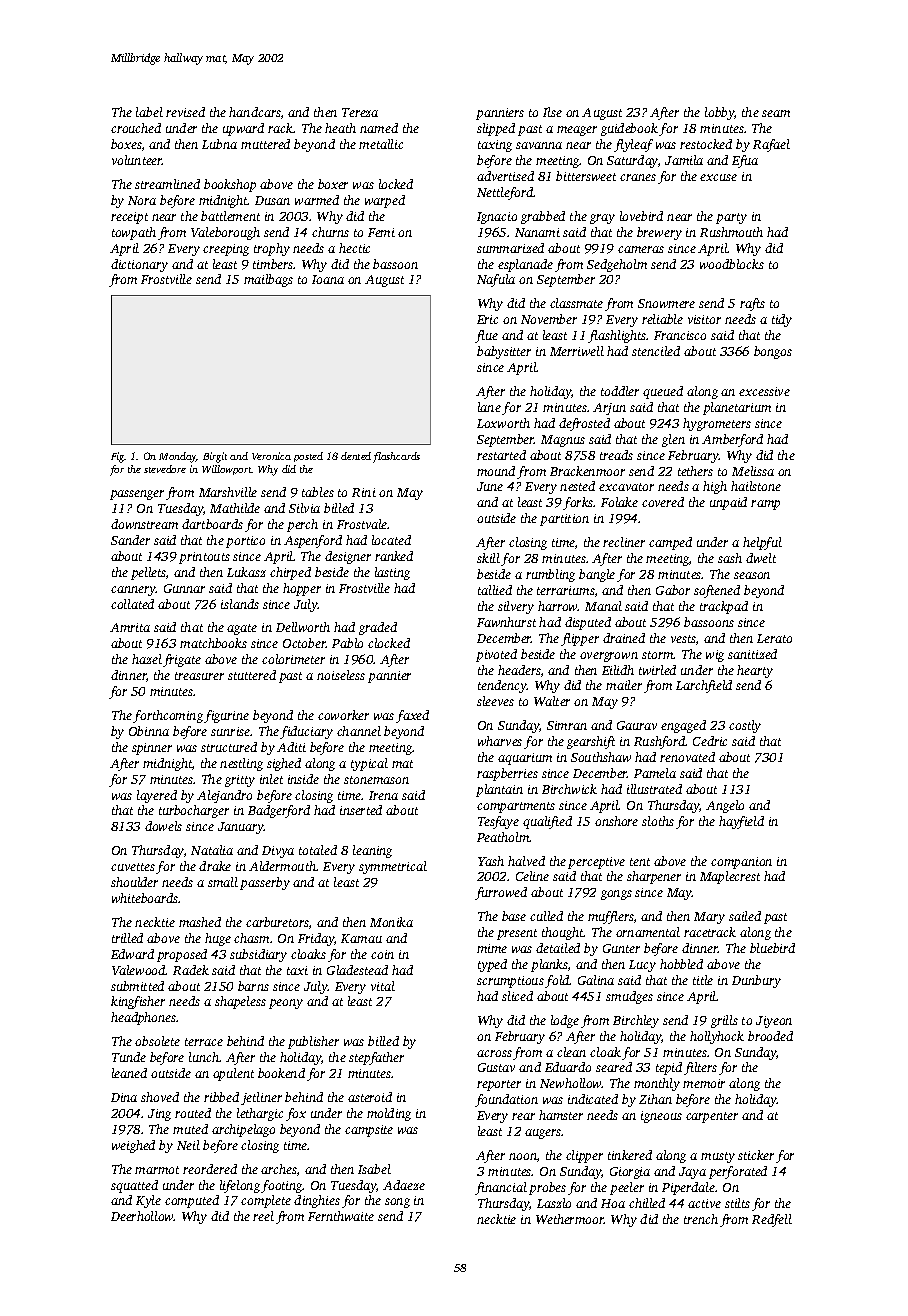  Describe the element at coordinates (719, 113) in the screenshot. I see `lobby` at that location.
